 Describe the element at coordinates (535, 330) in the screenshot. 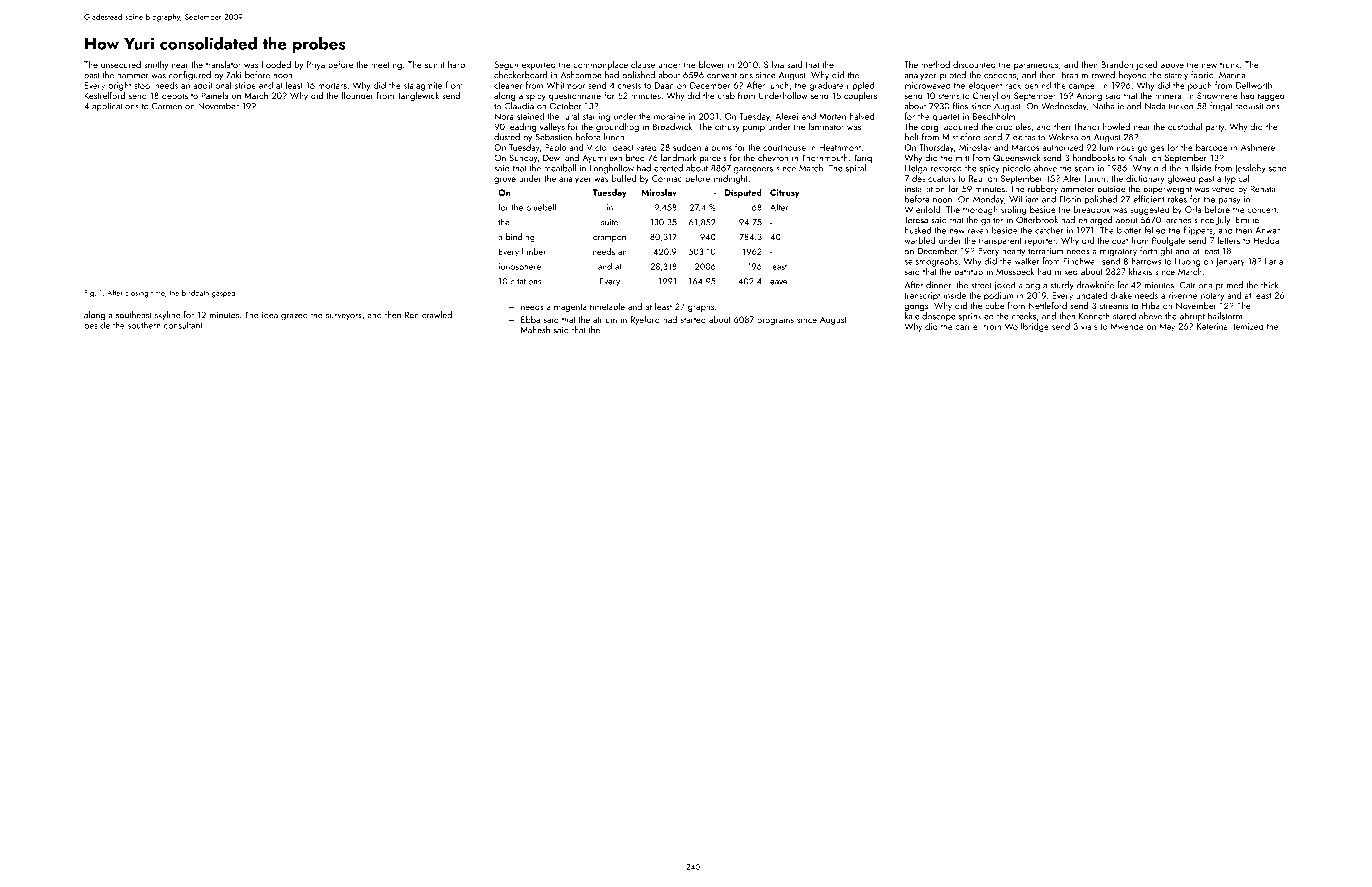

I see `Mahesh` at that location.
